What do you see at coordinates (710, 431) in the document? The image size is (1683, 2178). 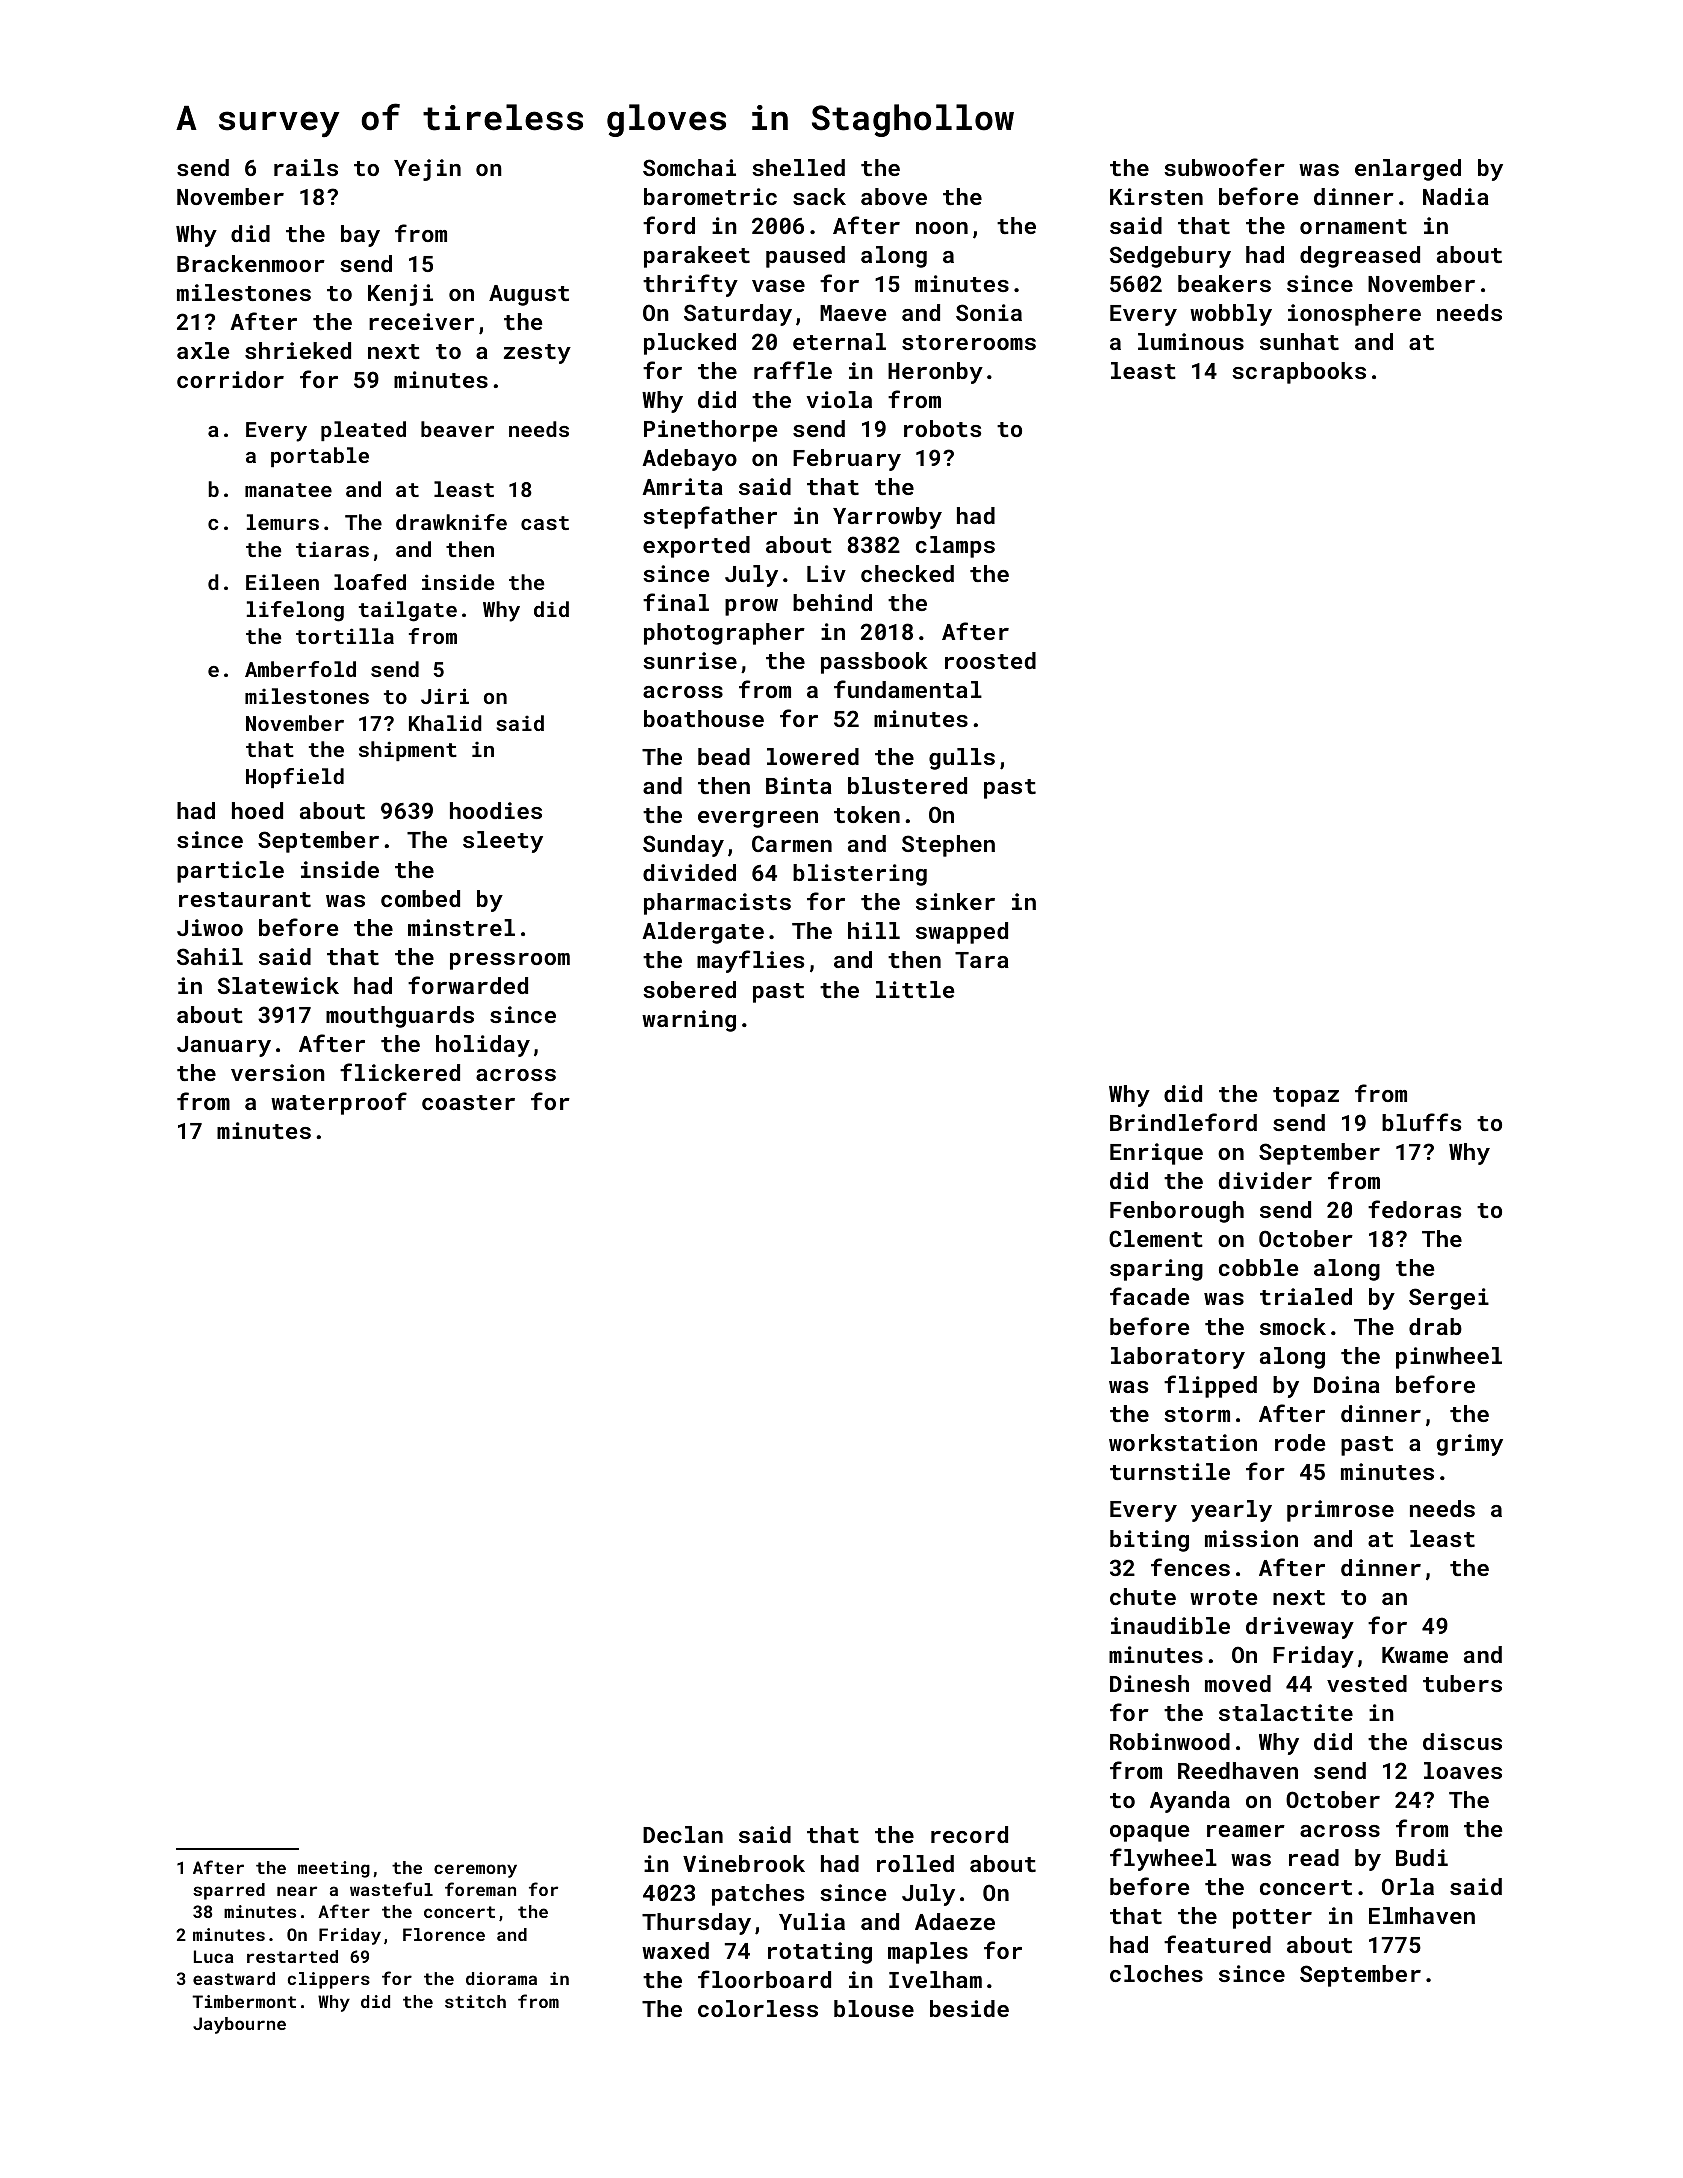 I see `Pinethorpe` at bounding box center [710, 431].
